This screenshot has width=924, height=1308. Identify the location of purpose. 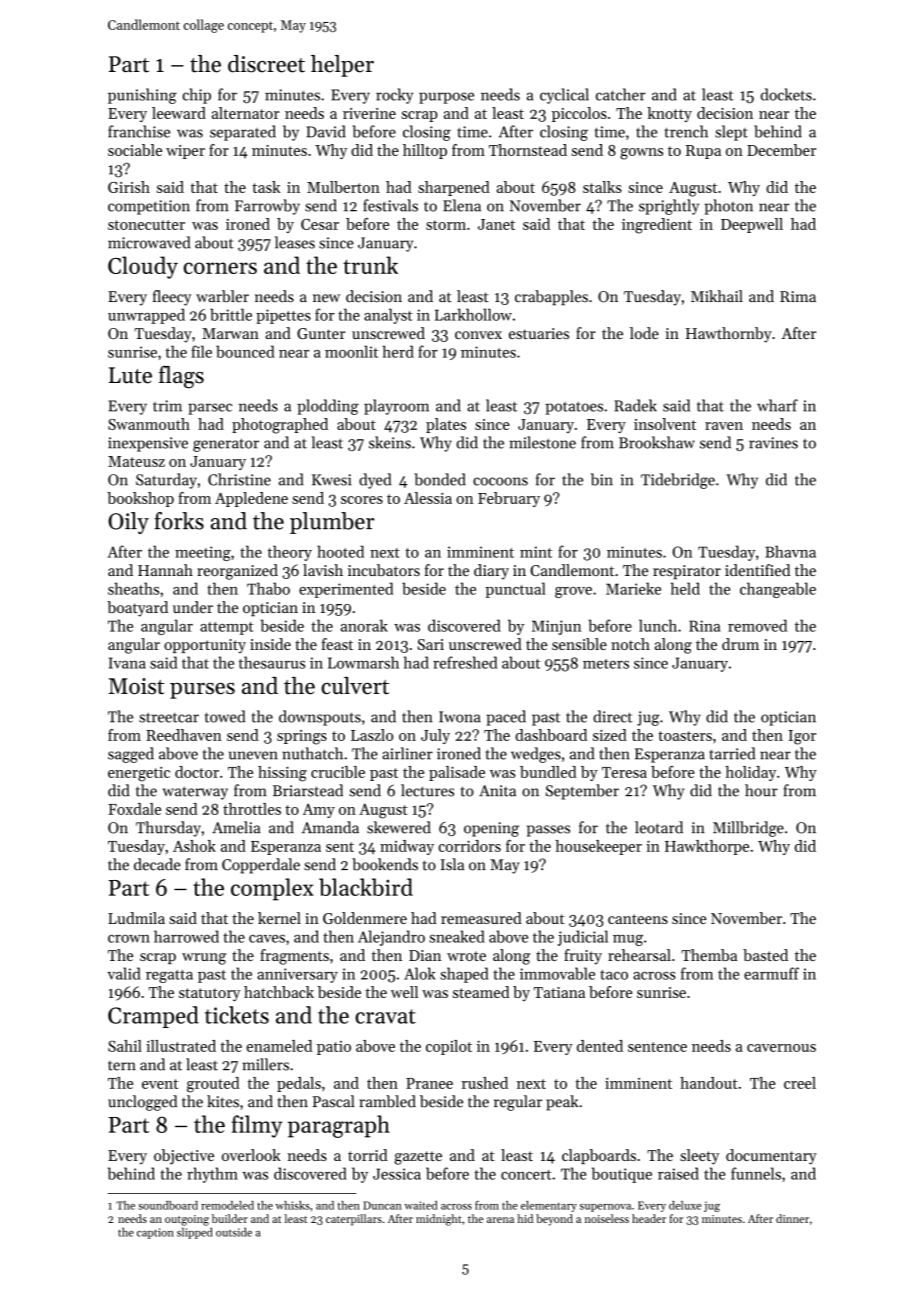
(446, 98).
